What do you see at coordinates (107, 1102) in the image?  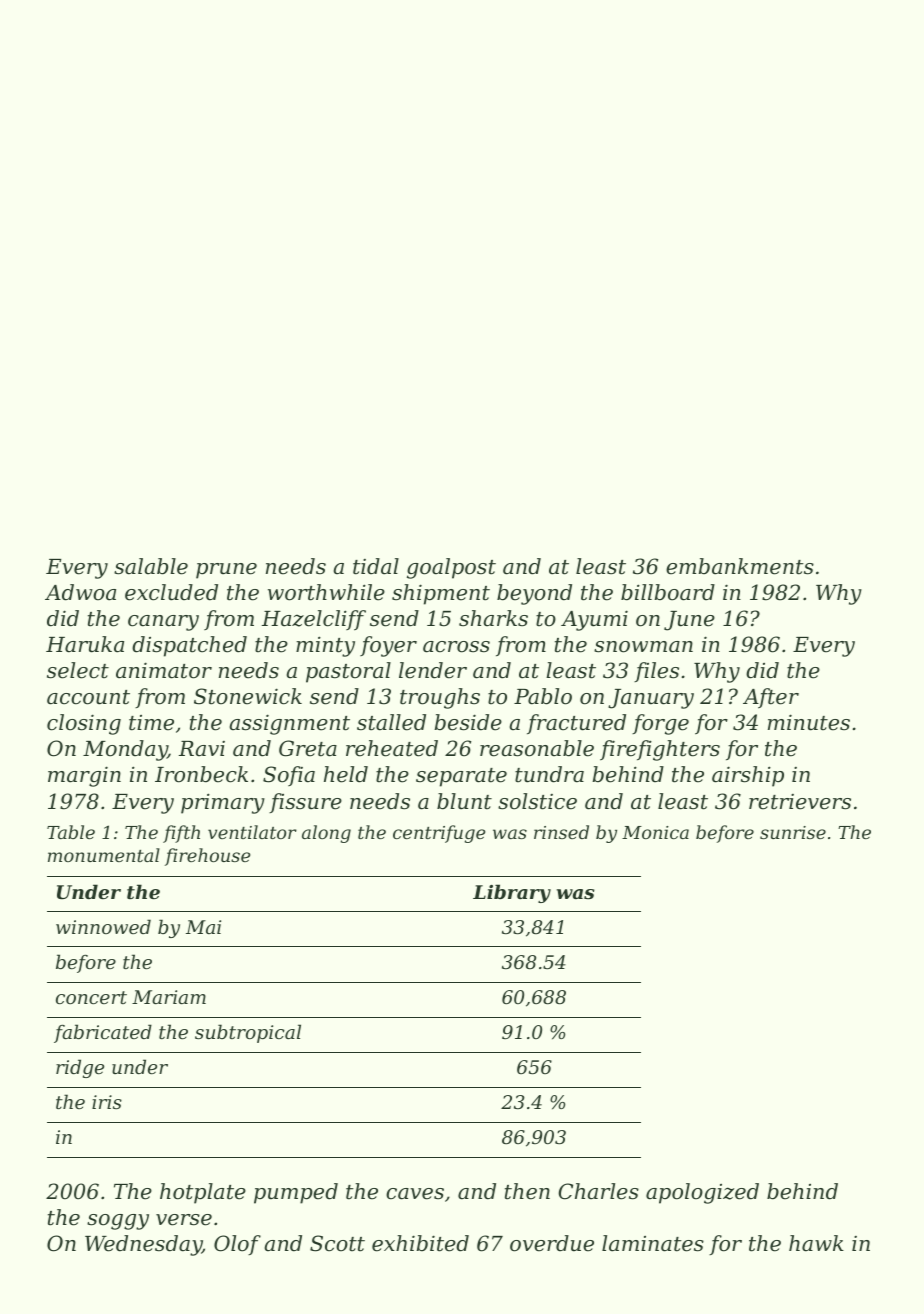 I see `iris` at bounding box center [107, 1102].
